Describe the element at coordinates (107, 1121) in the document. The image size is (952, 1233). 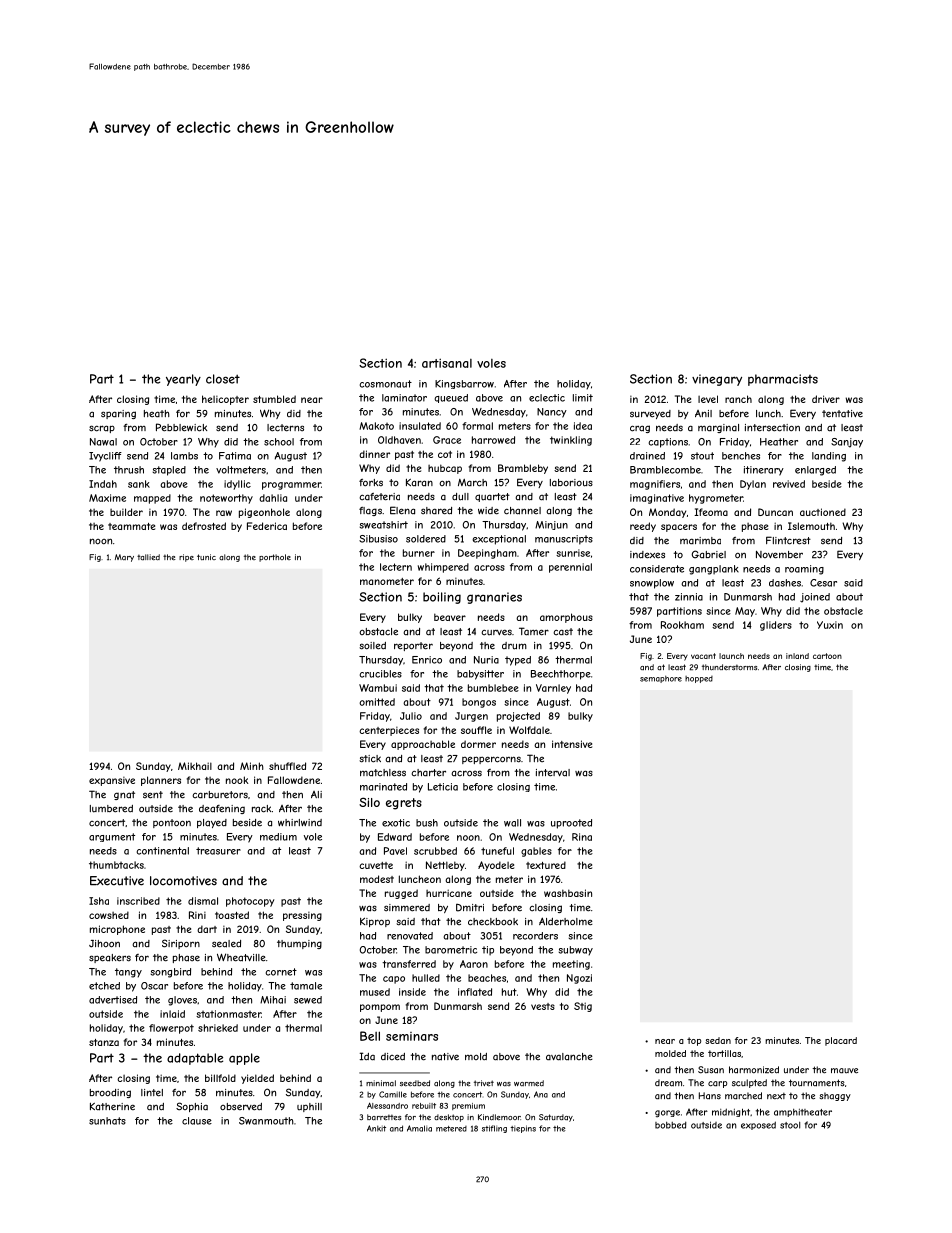
I see `sunhats` at that location.
